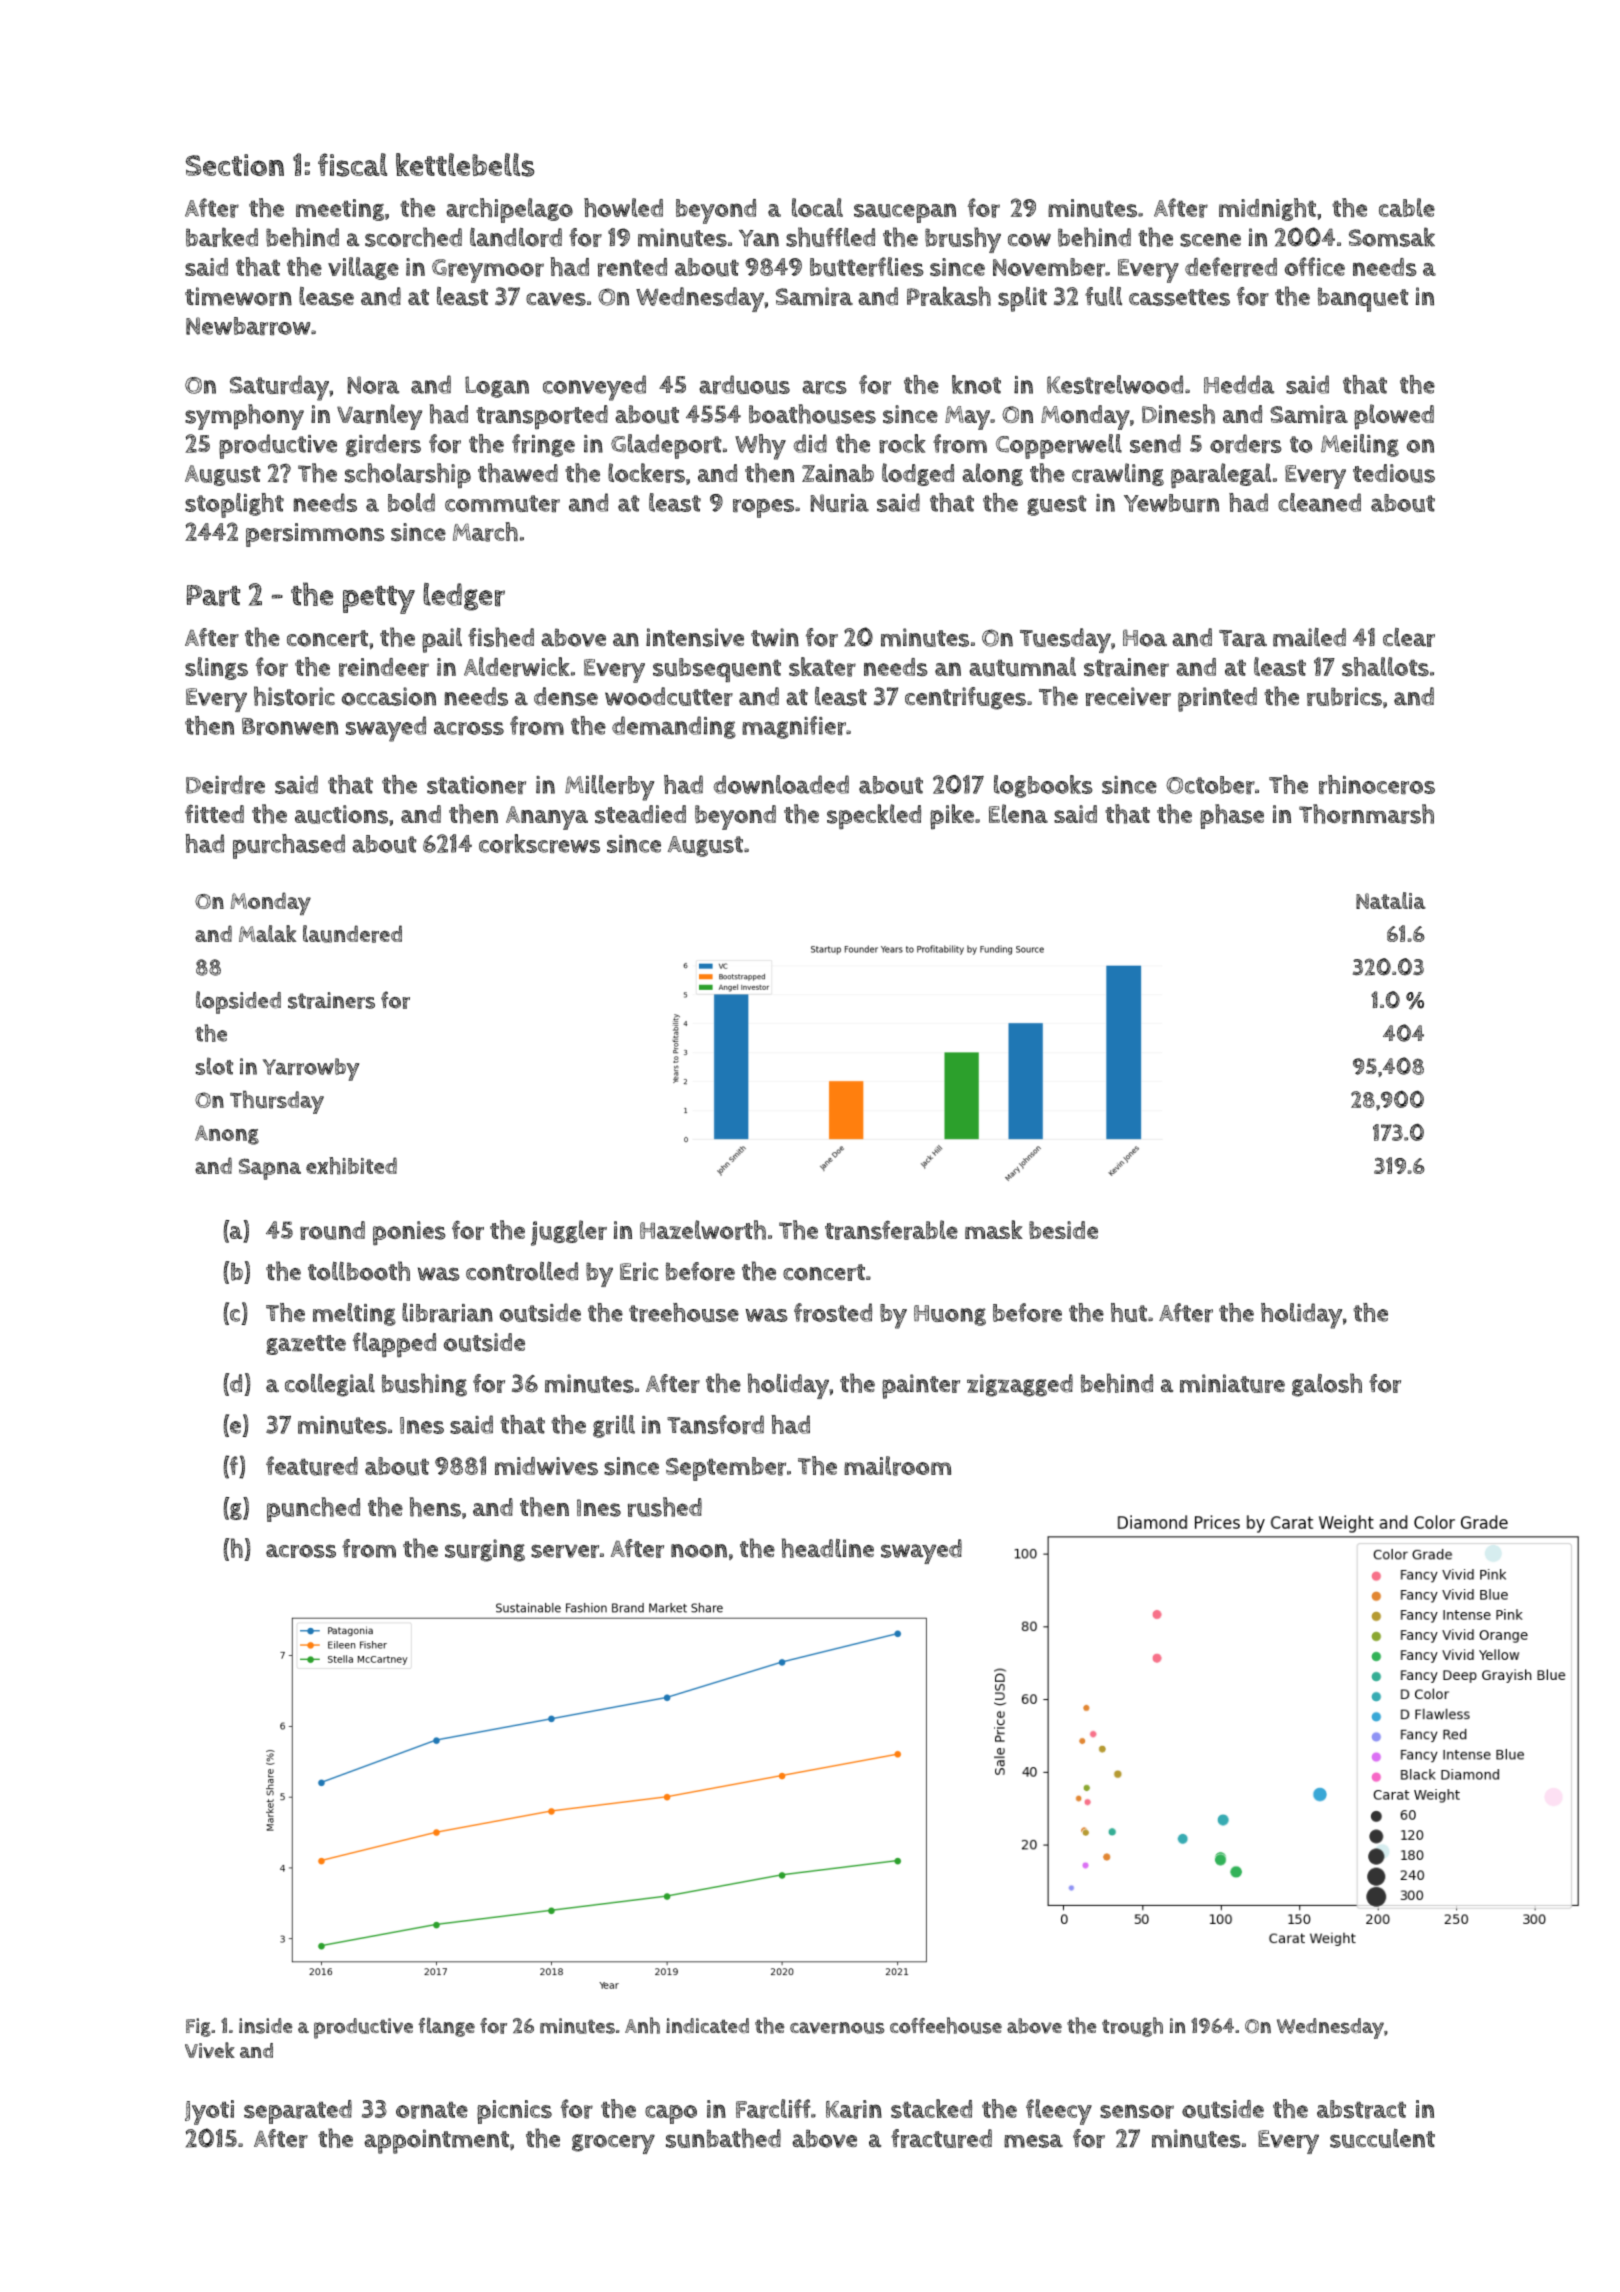  Describe the element at coordinates (1132, 2027) in the page. I see `trough` at that location.
